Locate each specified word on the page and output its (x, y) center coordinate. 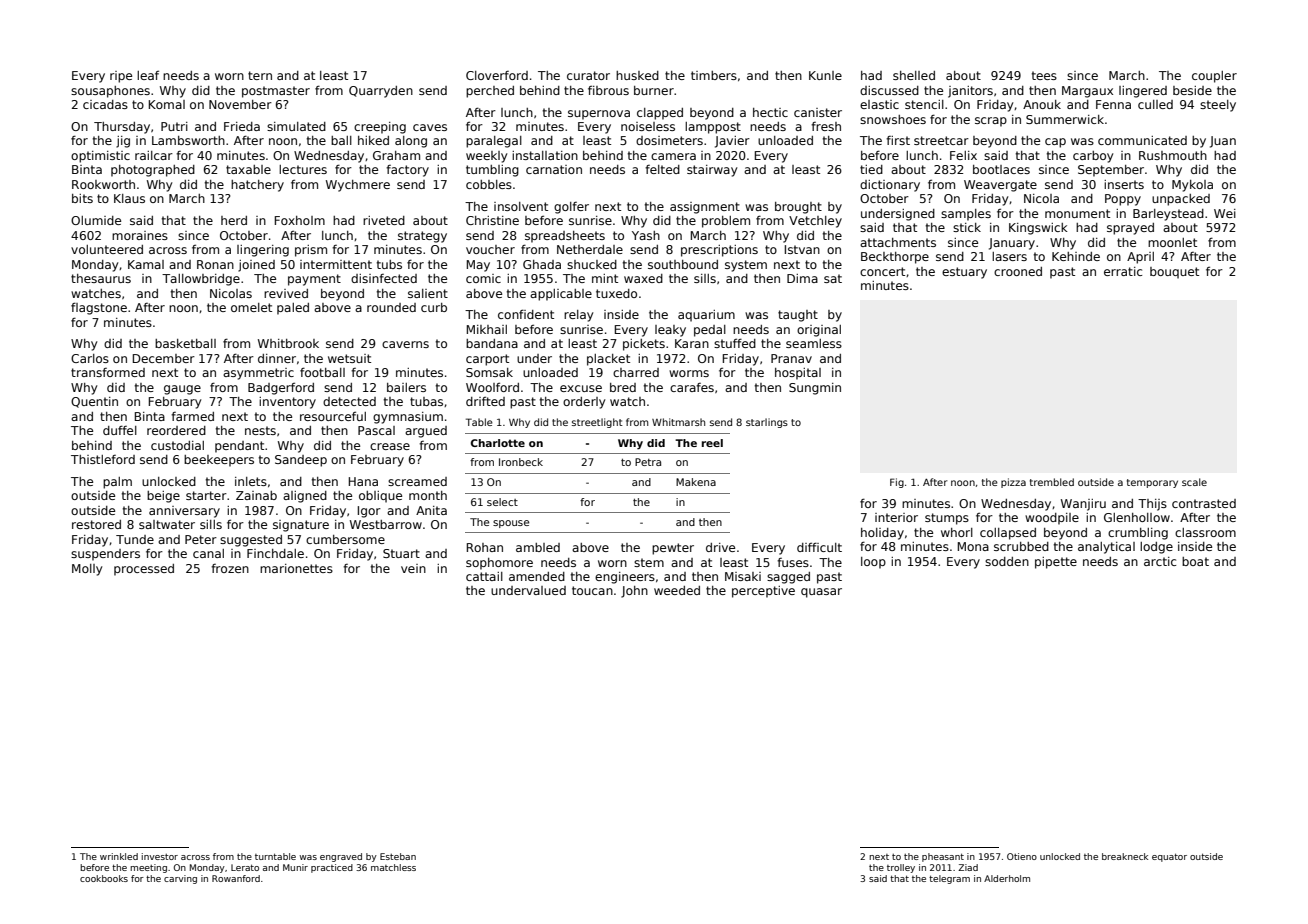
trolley (901, 868)
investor (160, 856)
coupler (1214, 77)
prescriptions (719, 251)
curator (588, 75)
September (1111, 171)
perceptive (763, 592)
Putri (174, 126)
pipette (1056, 563)
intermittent (336, 264)
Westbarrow (386, 524)
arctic (1160, 561)
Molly (87, 570)
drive (720, 547)
